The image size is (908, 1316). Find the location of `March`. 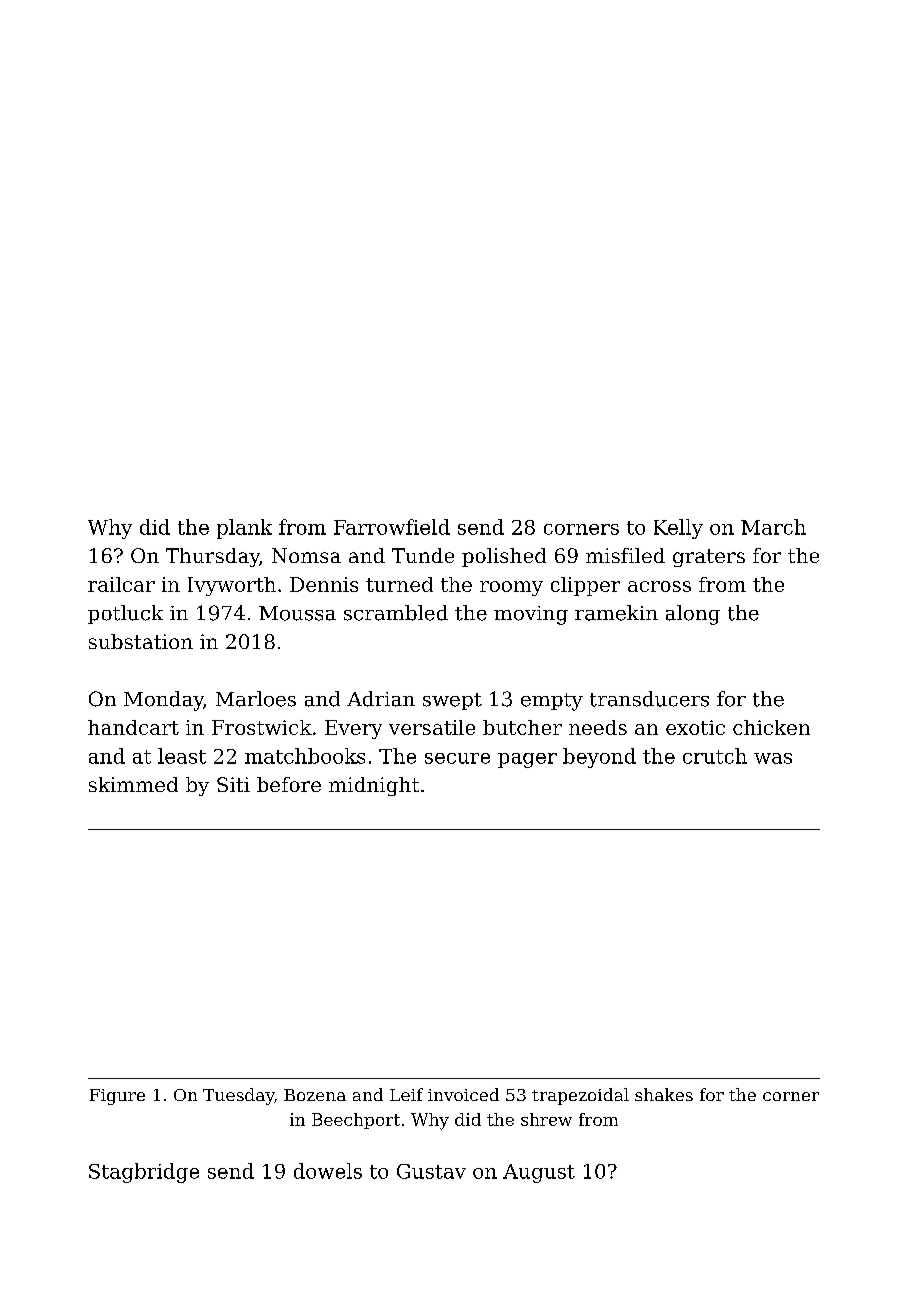

March is located at coordinates (773, 527).
